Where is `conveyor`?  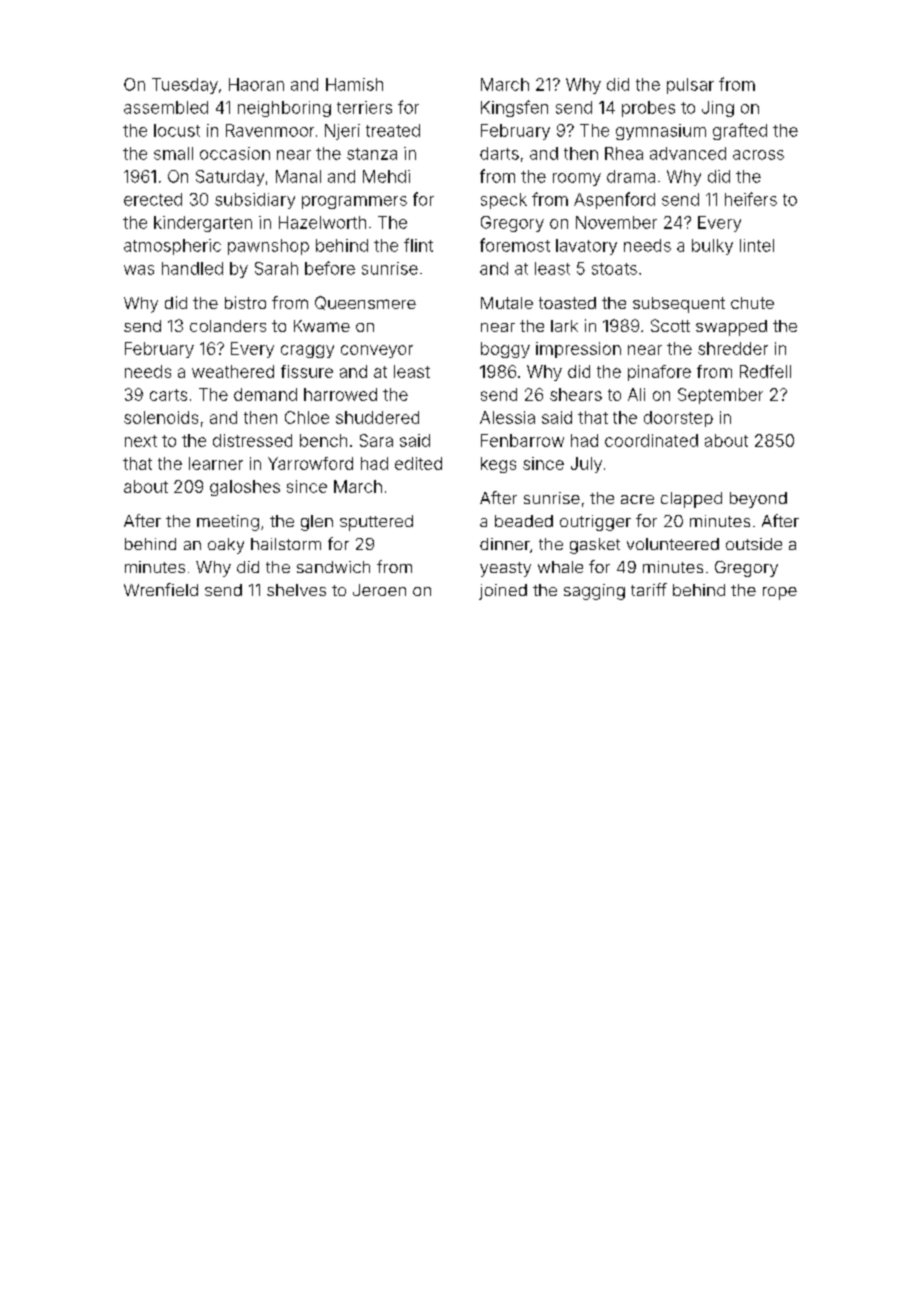 conveyor is located at coordinates (377, 351).
